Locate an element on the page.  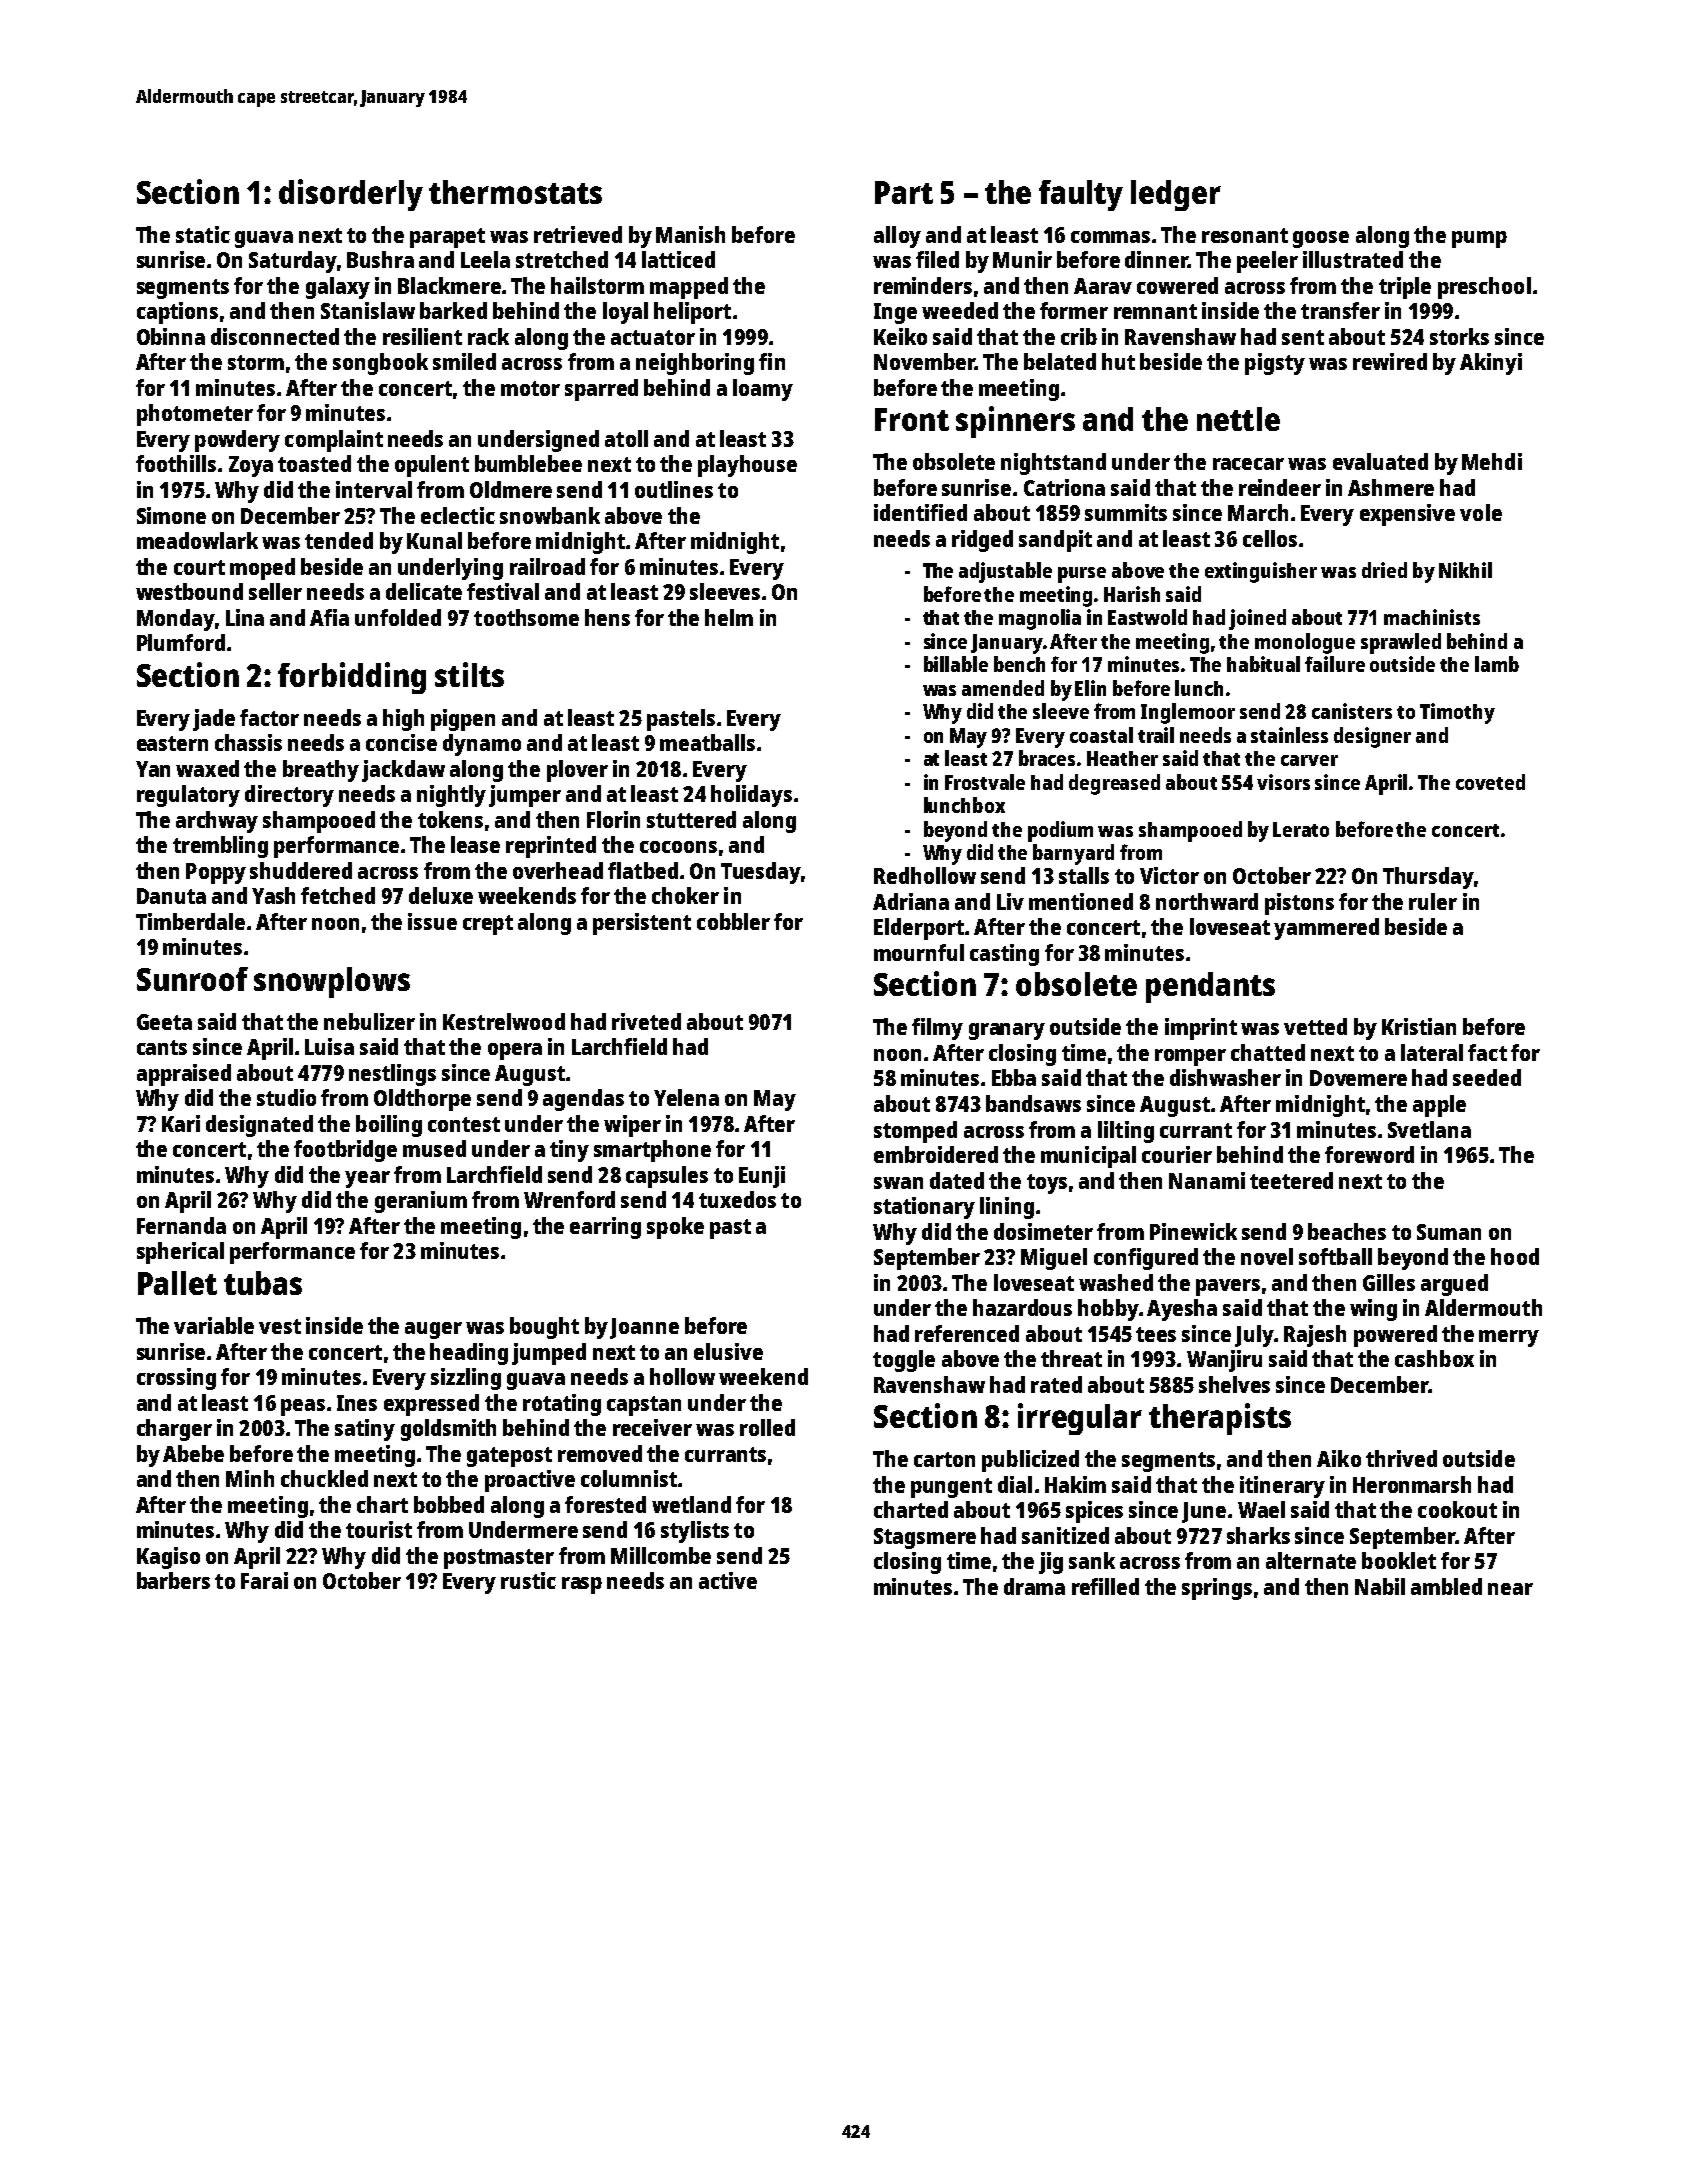
drama is located at coordinates (1034, 1586).
